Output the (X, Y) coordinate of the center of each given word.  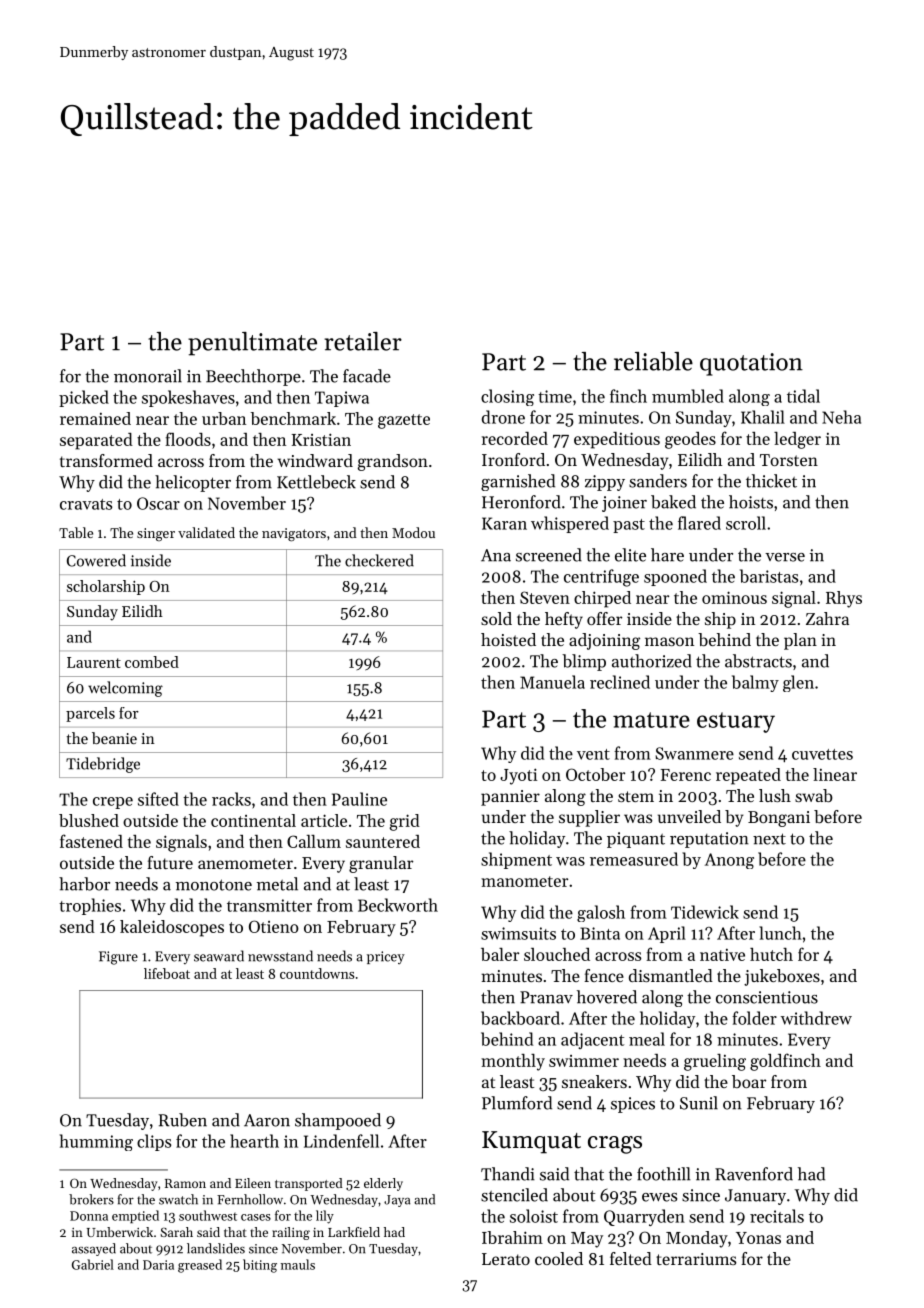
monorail (148, 376)
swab (814, 795)
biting (260, 1266)
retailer (363, 341)
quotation (751, 364)
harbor (84, 884)
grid (405, 822)
